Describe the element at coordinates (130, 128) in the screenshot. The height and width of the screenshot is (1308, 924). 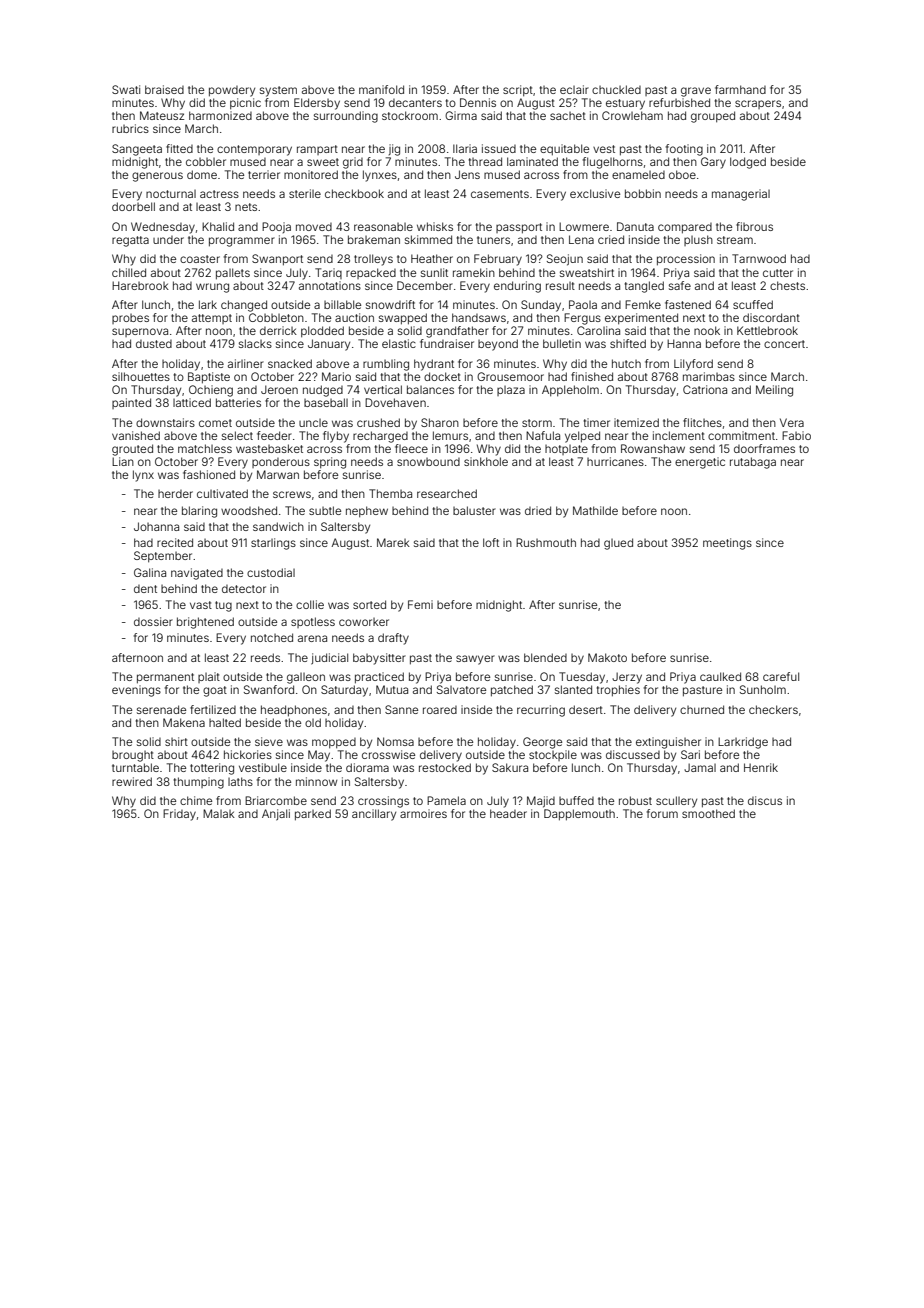
I see `rubrics` at that location.
